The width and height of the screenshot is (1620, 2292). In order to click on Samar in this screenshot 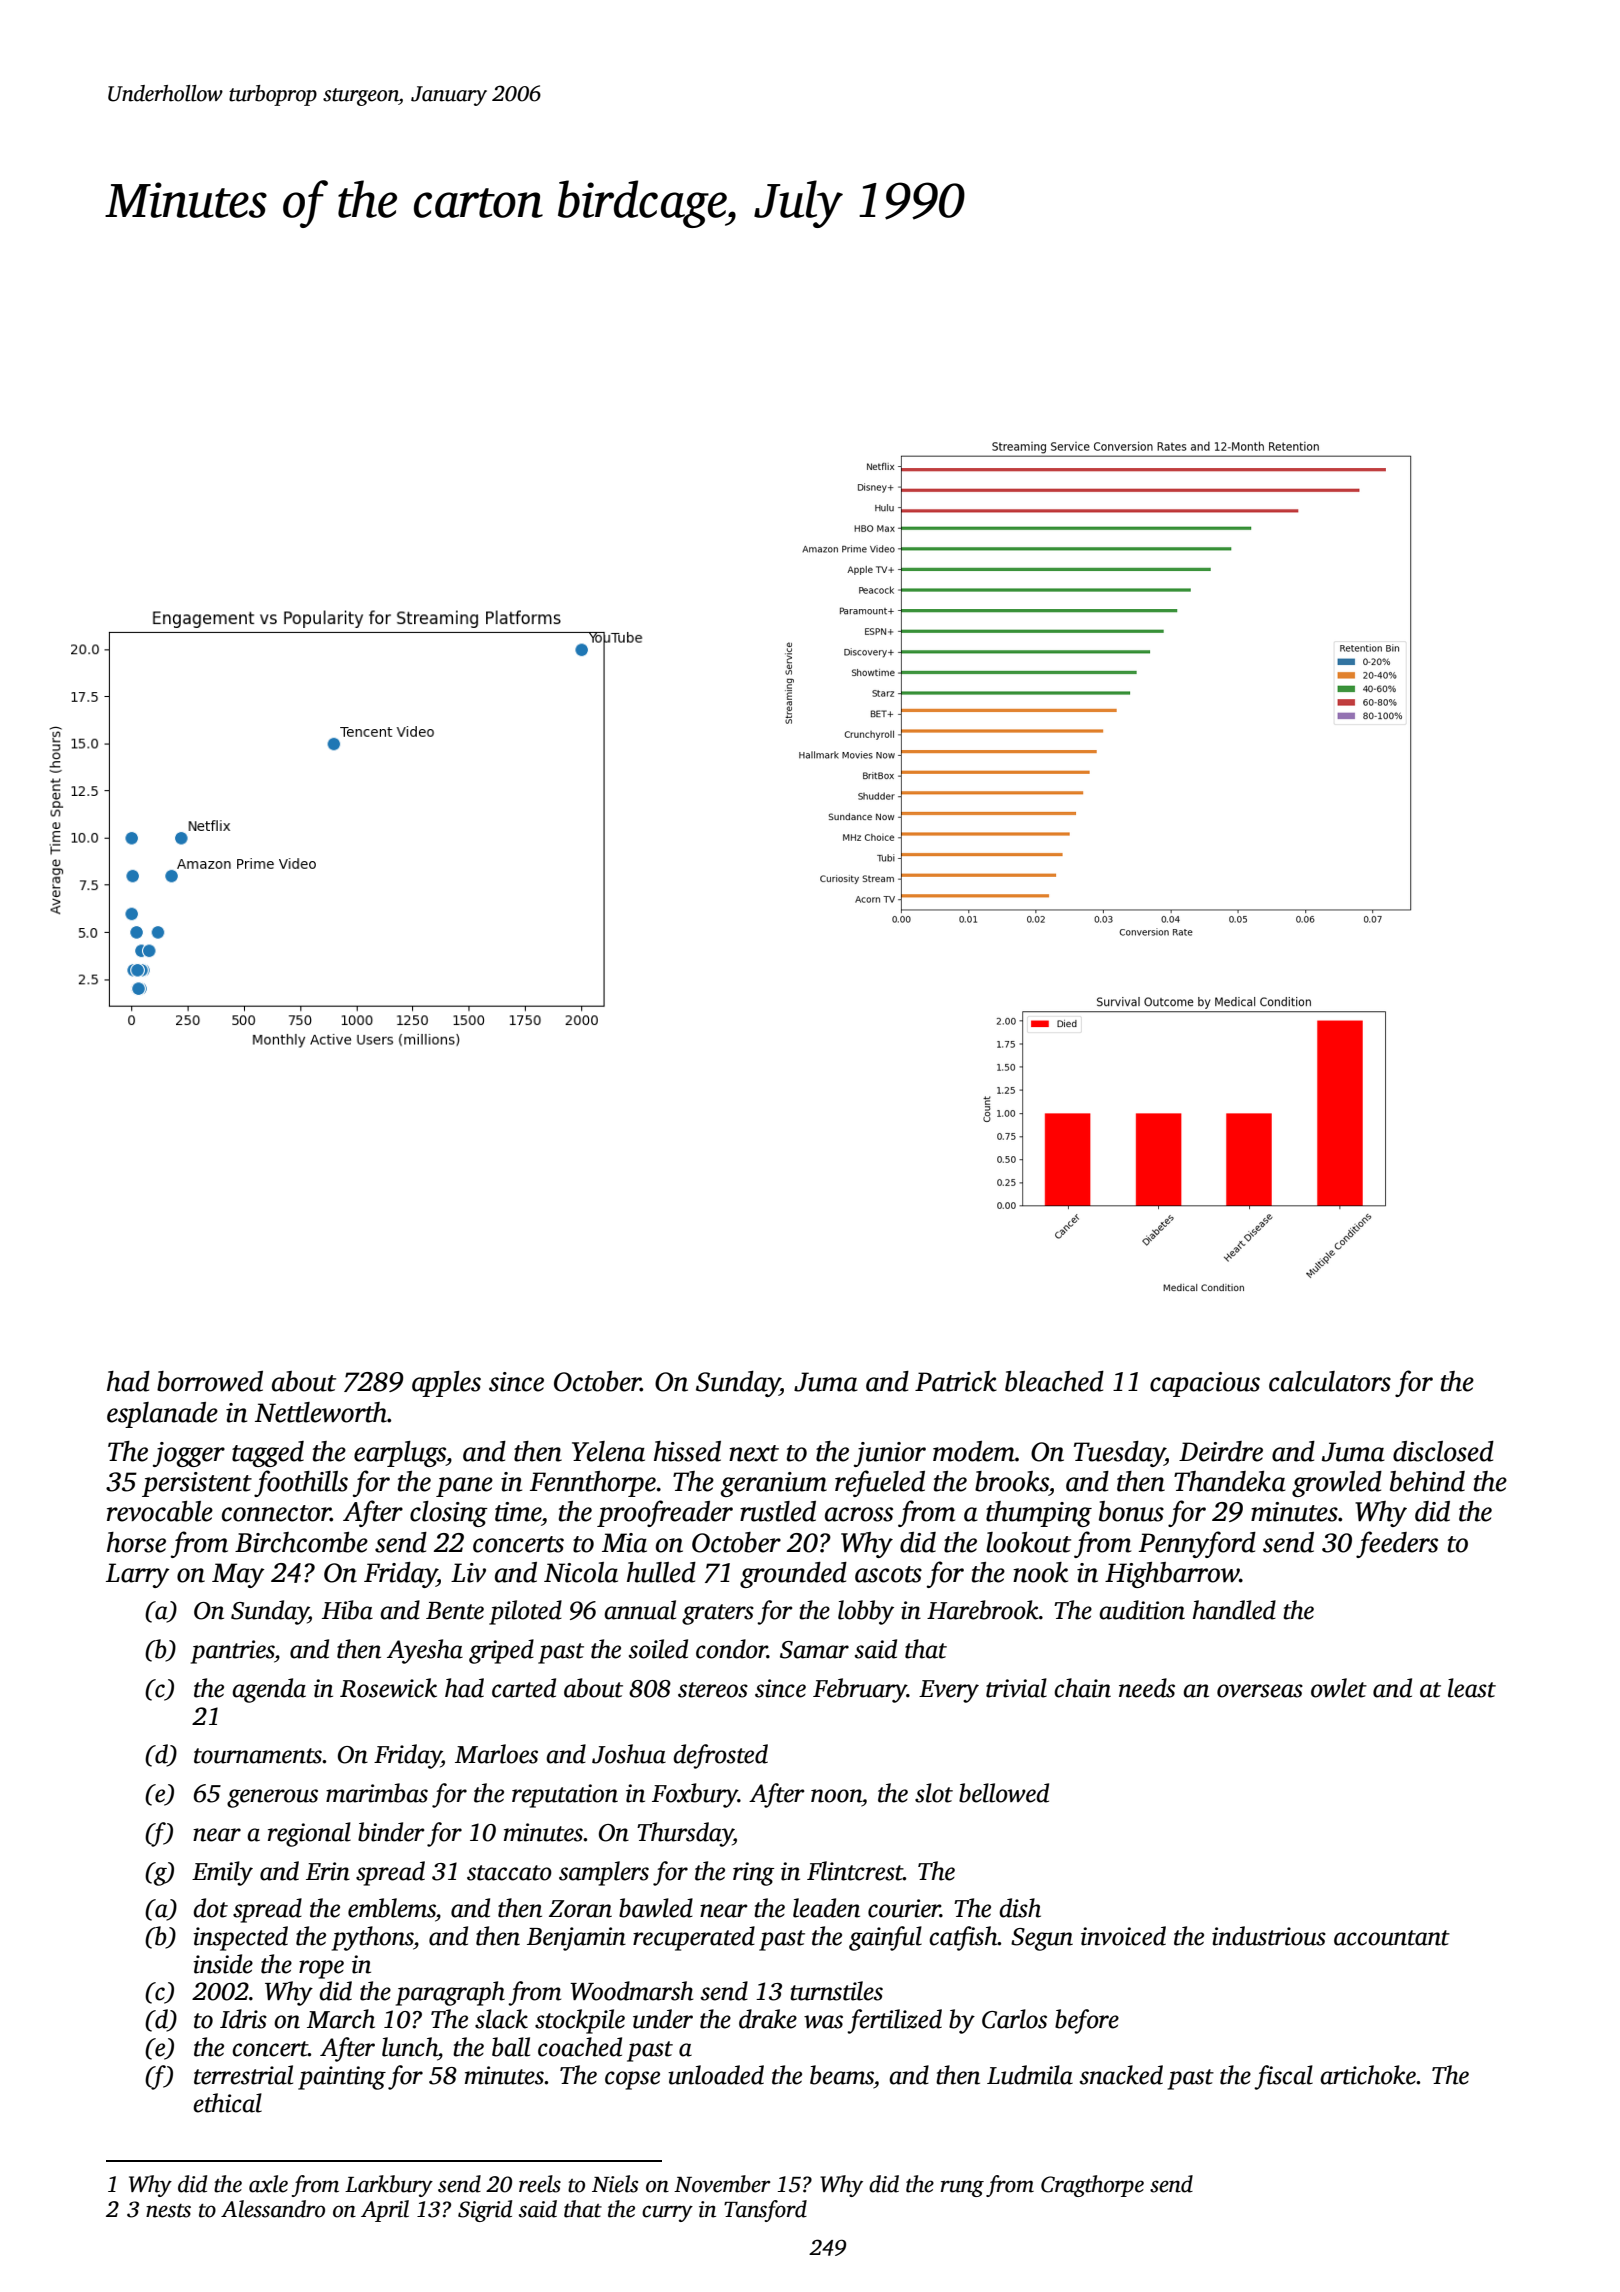, I will do `click(814, 1650)`.
